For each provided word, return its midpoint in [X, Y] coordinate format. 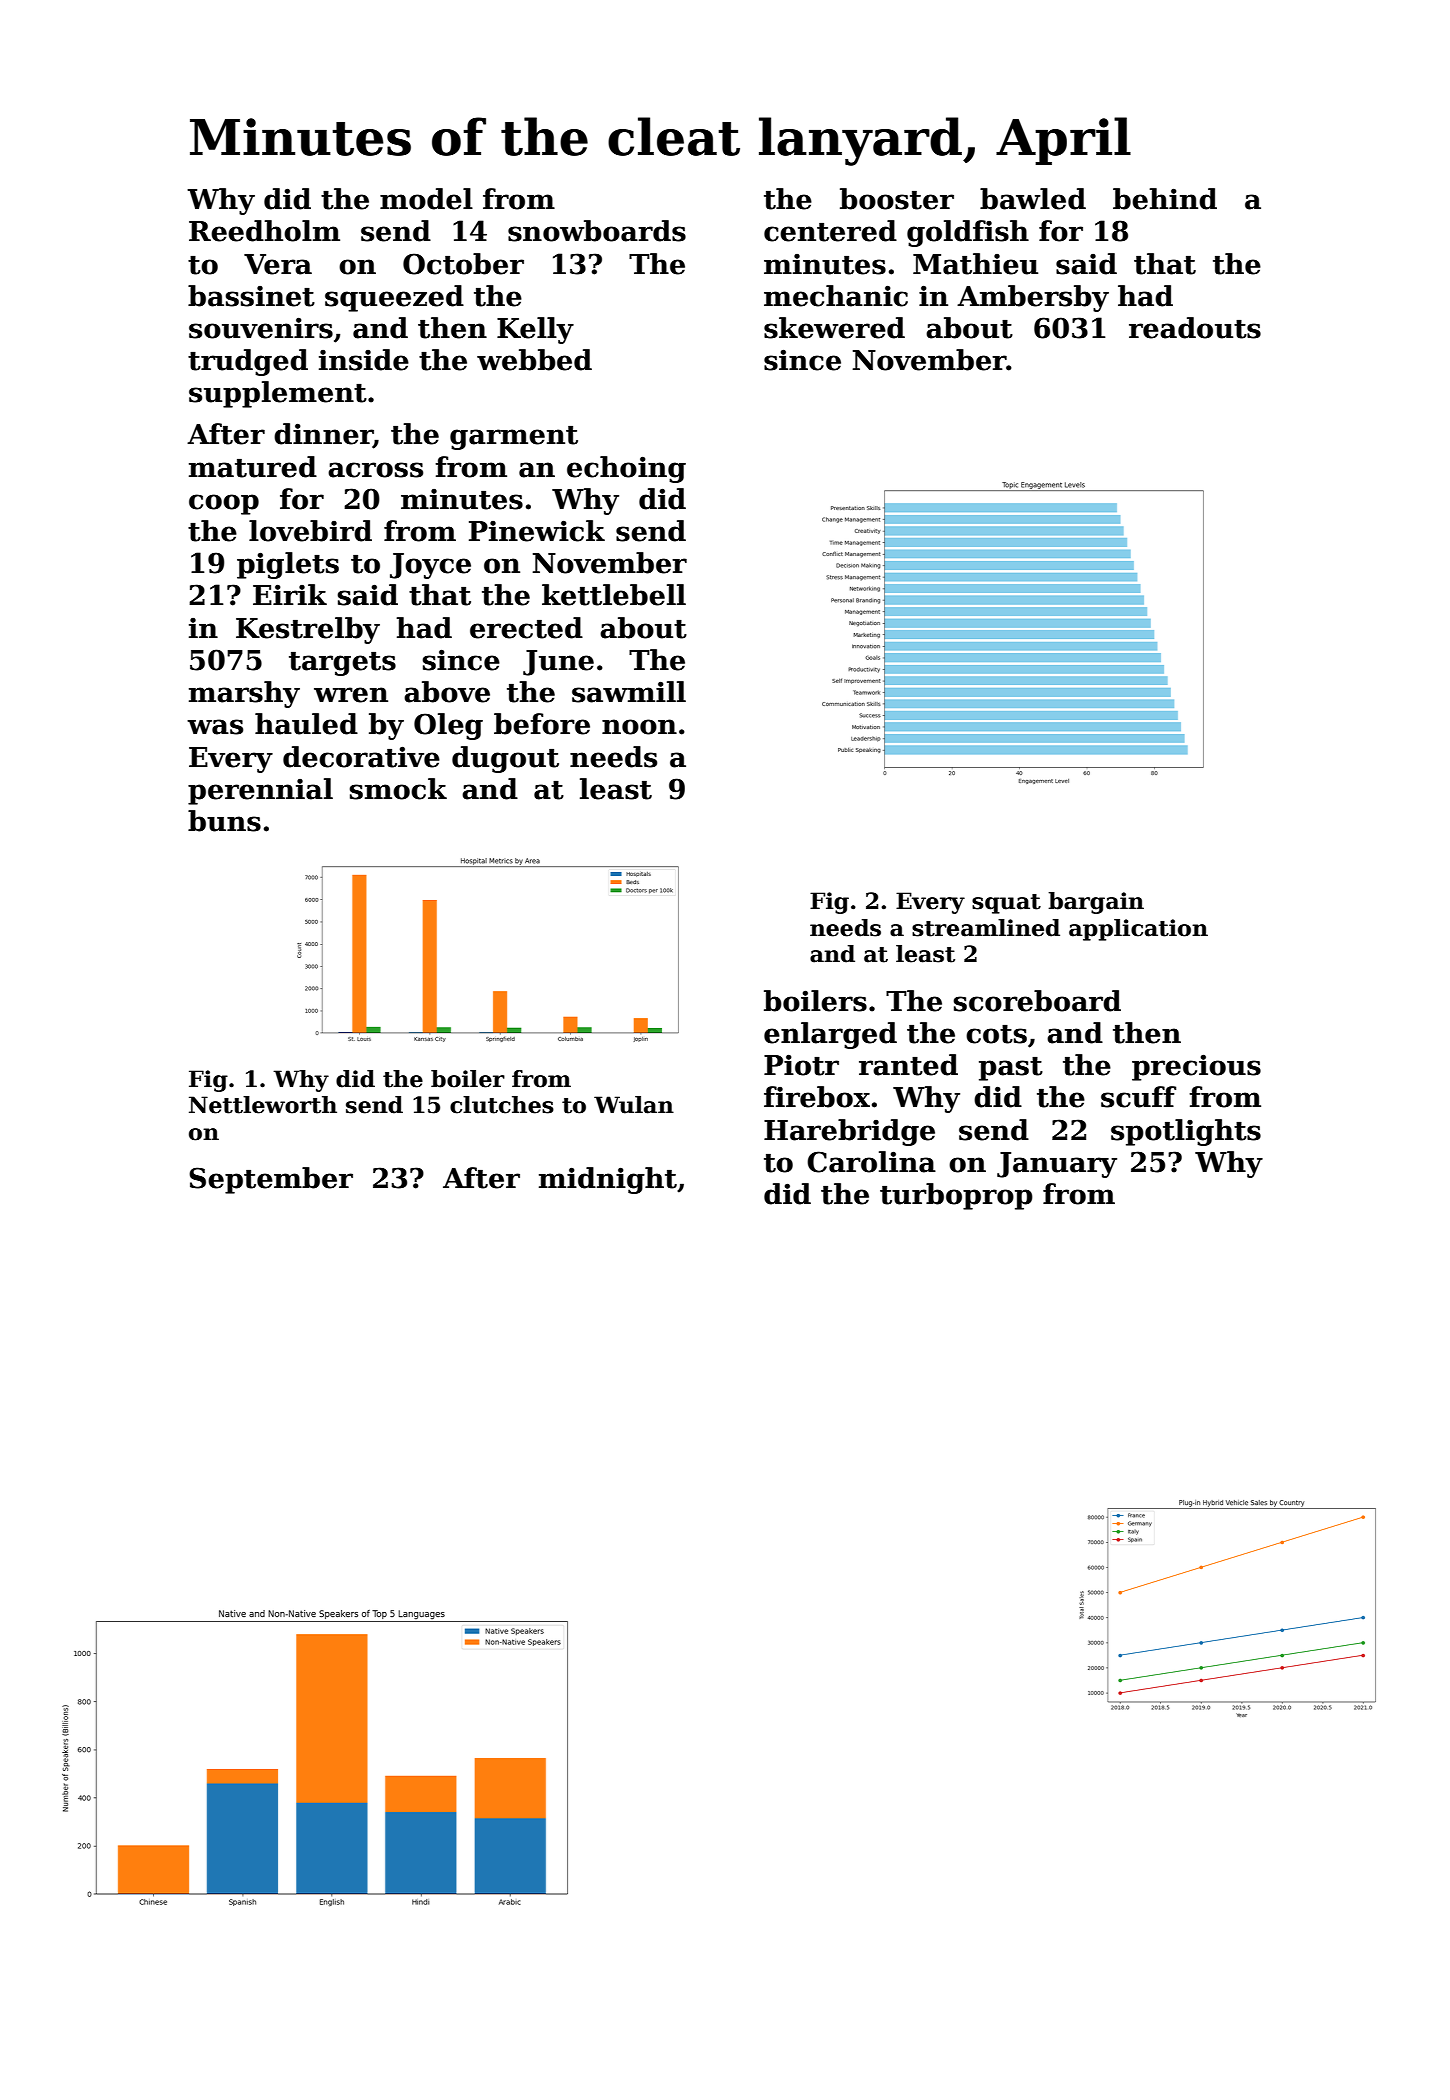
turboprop [956, 1196]
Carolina [871, 1162]
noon [639, 727]
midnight [608, 1180]
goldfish [968, 233]
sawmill [629, 692]
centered [830, 231]
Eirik [290, 594]
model [426, 199]
